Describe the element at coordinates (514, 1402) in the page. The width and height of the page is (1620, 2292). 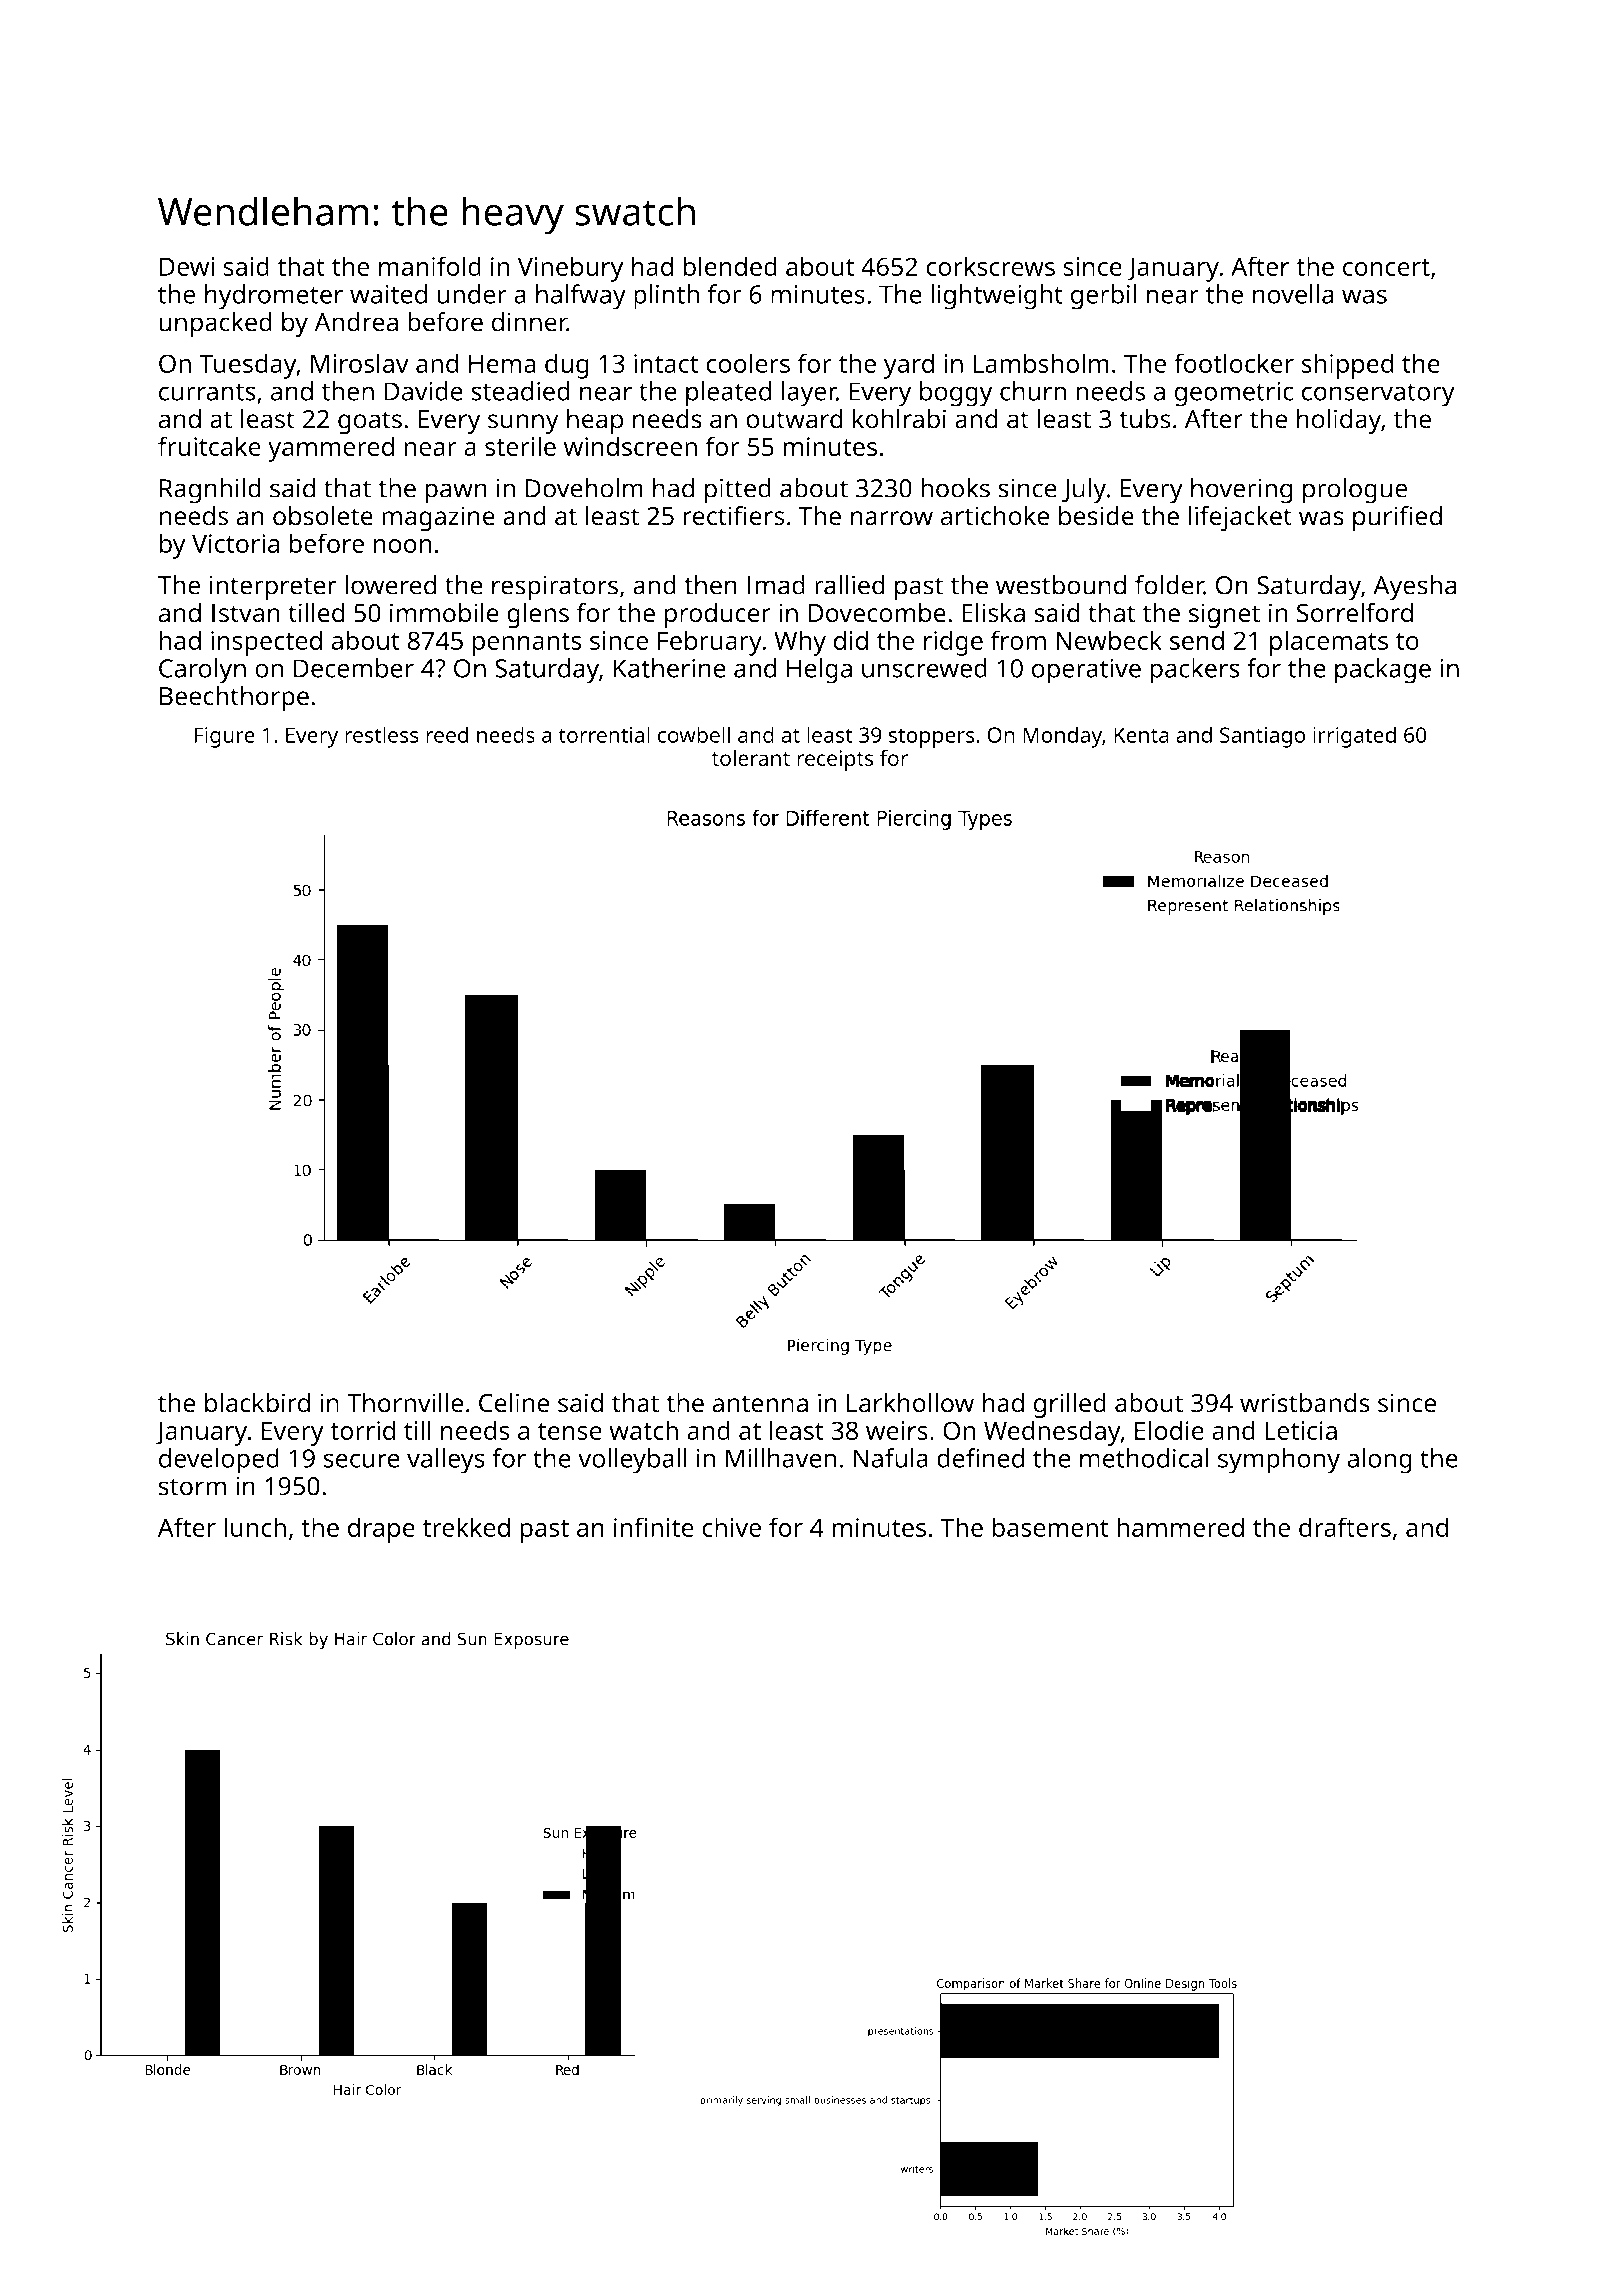
I see `Celine` at that location.
